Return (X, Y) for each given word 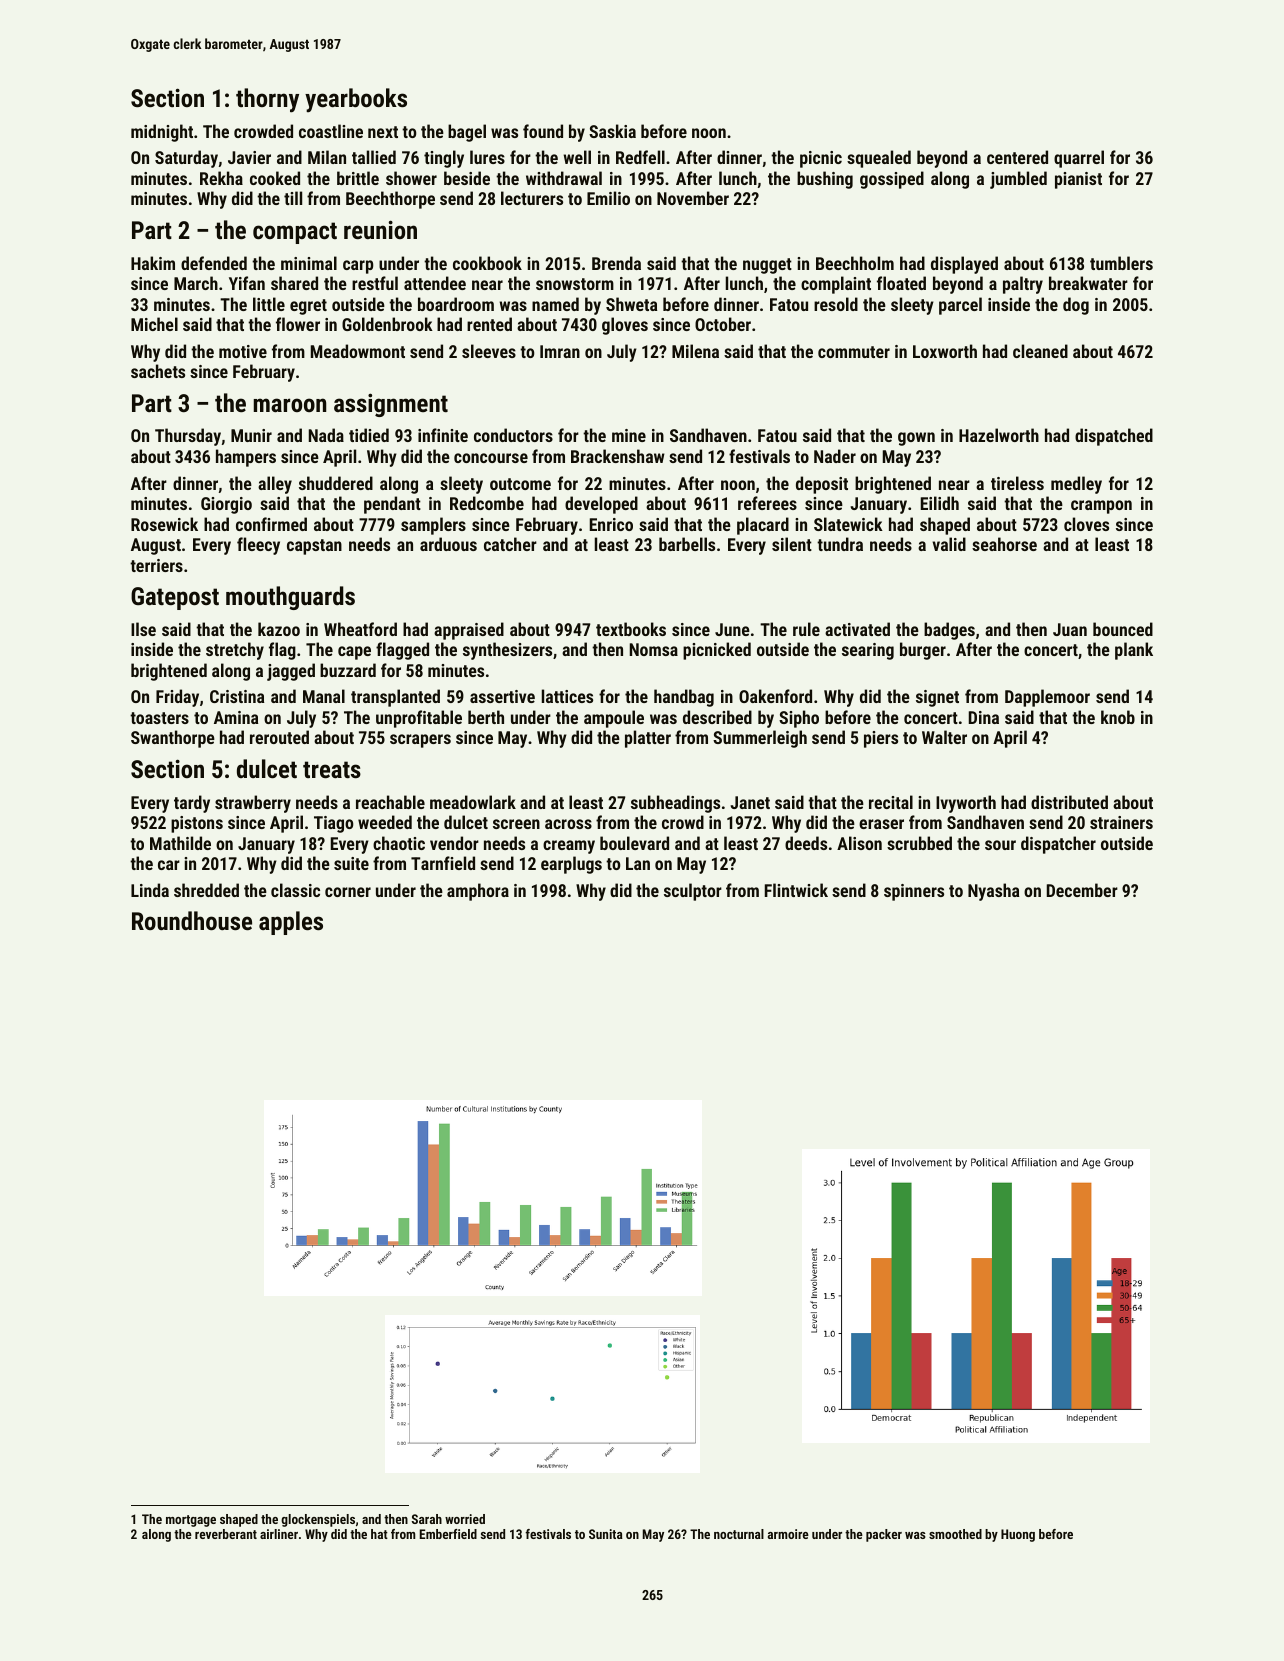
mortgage (191, 1521)
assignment (391, 405)
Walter (944, 737)
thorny (267, 100)
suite (351, 863)
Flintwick (796, 890)
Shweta (631, 304)
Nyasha (993, 892)
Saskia (612, 131)
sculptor (693, 892)
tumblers (1121, 263)
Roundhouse (192, 920)
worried (465, 1519)
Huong (1018, 1535)
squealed (879, 159)
